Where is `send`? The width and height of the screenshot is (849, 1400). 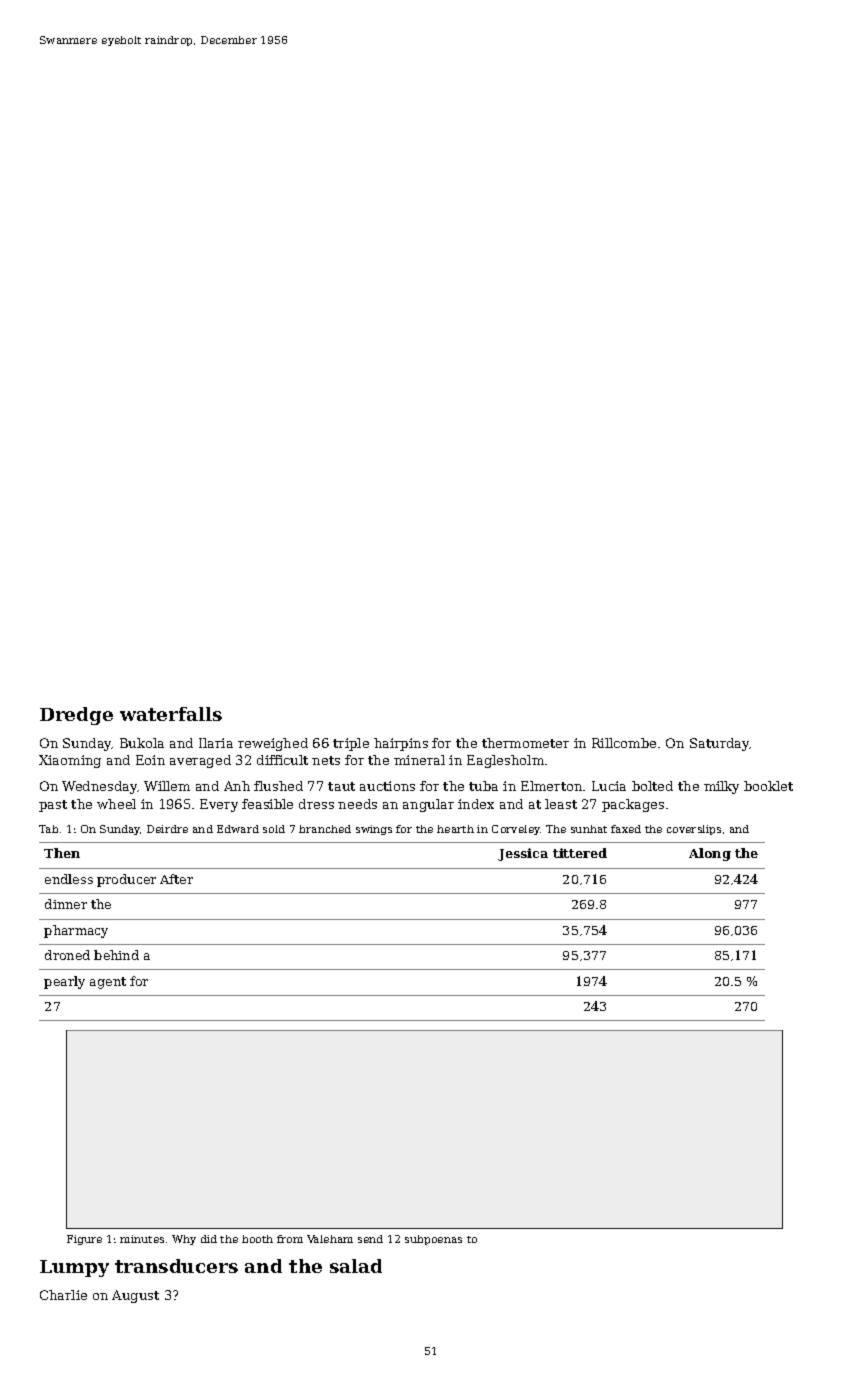 send is located at coordinates (370, 1239).
